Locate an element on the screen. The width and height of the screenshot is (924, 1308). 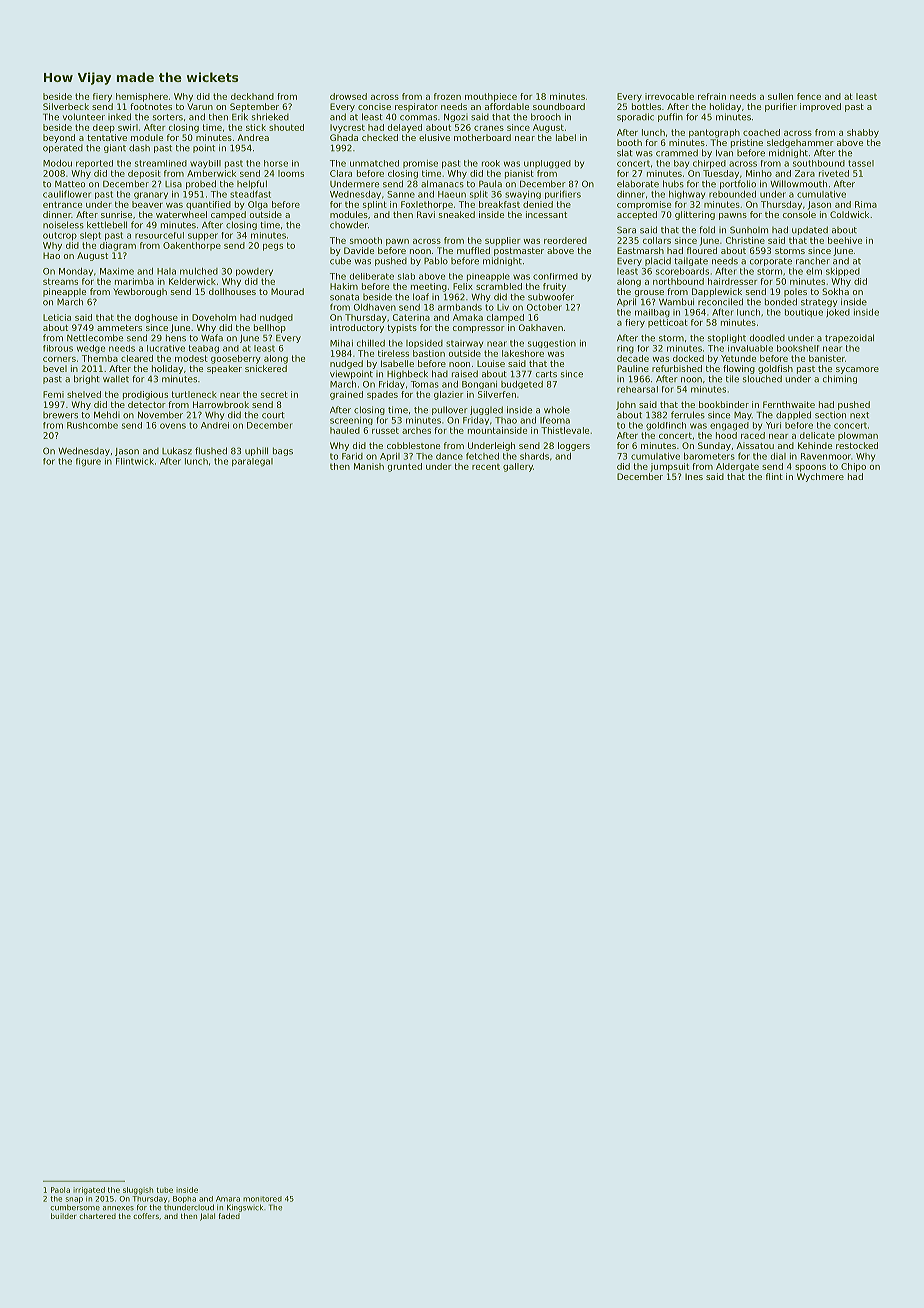
hemisphere is located at coordinates (142, 97).
